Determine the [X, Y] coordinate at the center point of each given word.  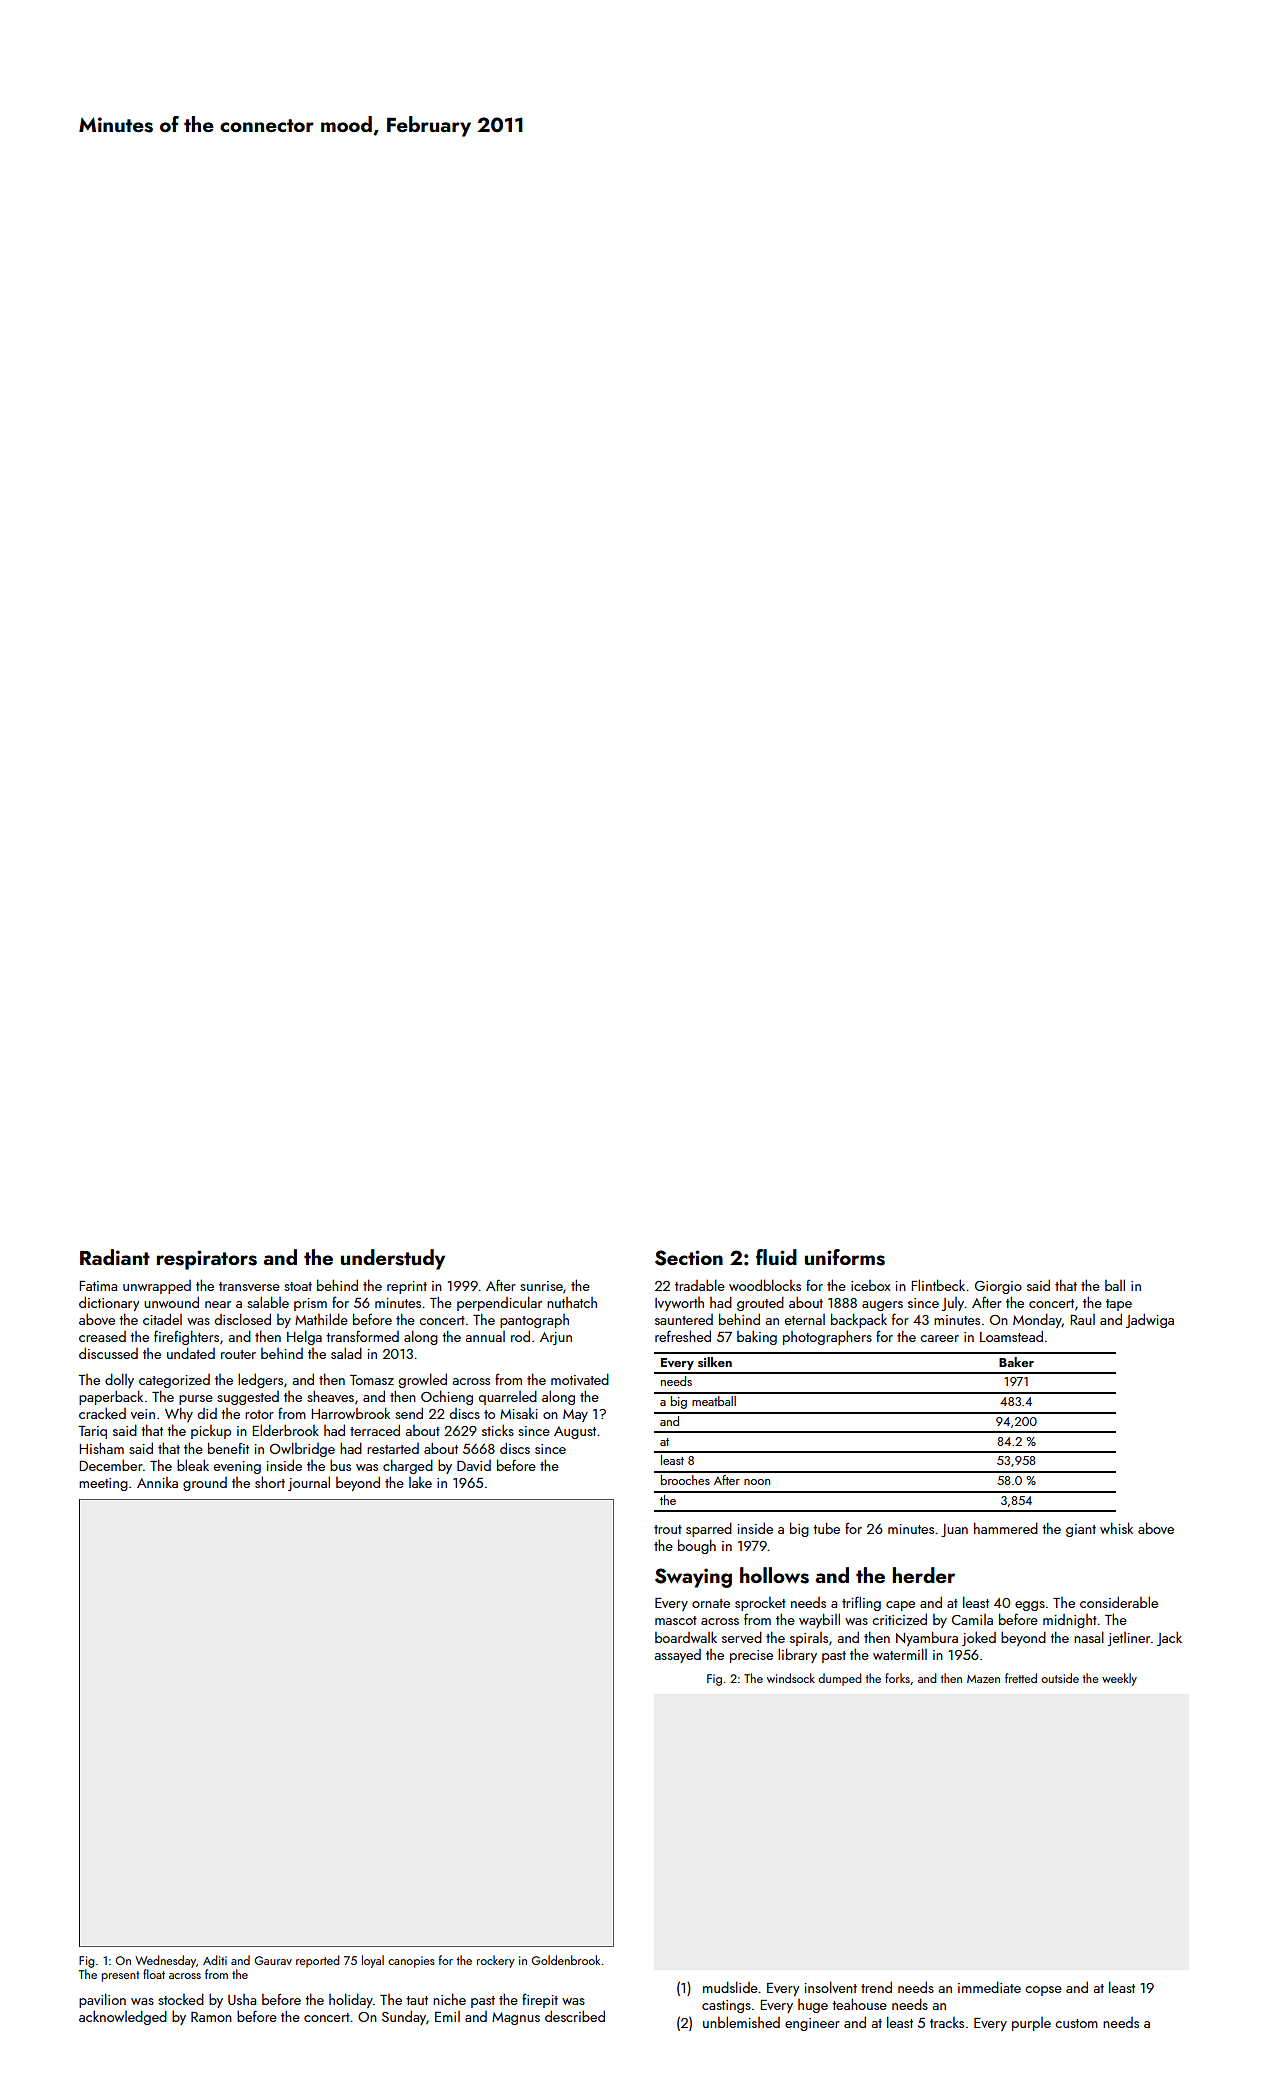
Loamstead [1011, 1336]
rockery [496, 1961]
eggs [1030, 1606]
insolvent [830, 1987]
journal [309, 1483]
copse [1043, 1991]
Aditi [215, 1960]
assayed [678, 1656]
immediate [989, 1987]
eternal [805, 1319]
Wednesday [165, 1961]
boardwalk [686, 1637]
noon [757, 1482]
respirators [207, 1260]
